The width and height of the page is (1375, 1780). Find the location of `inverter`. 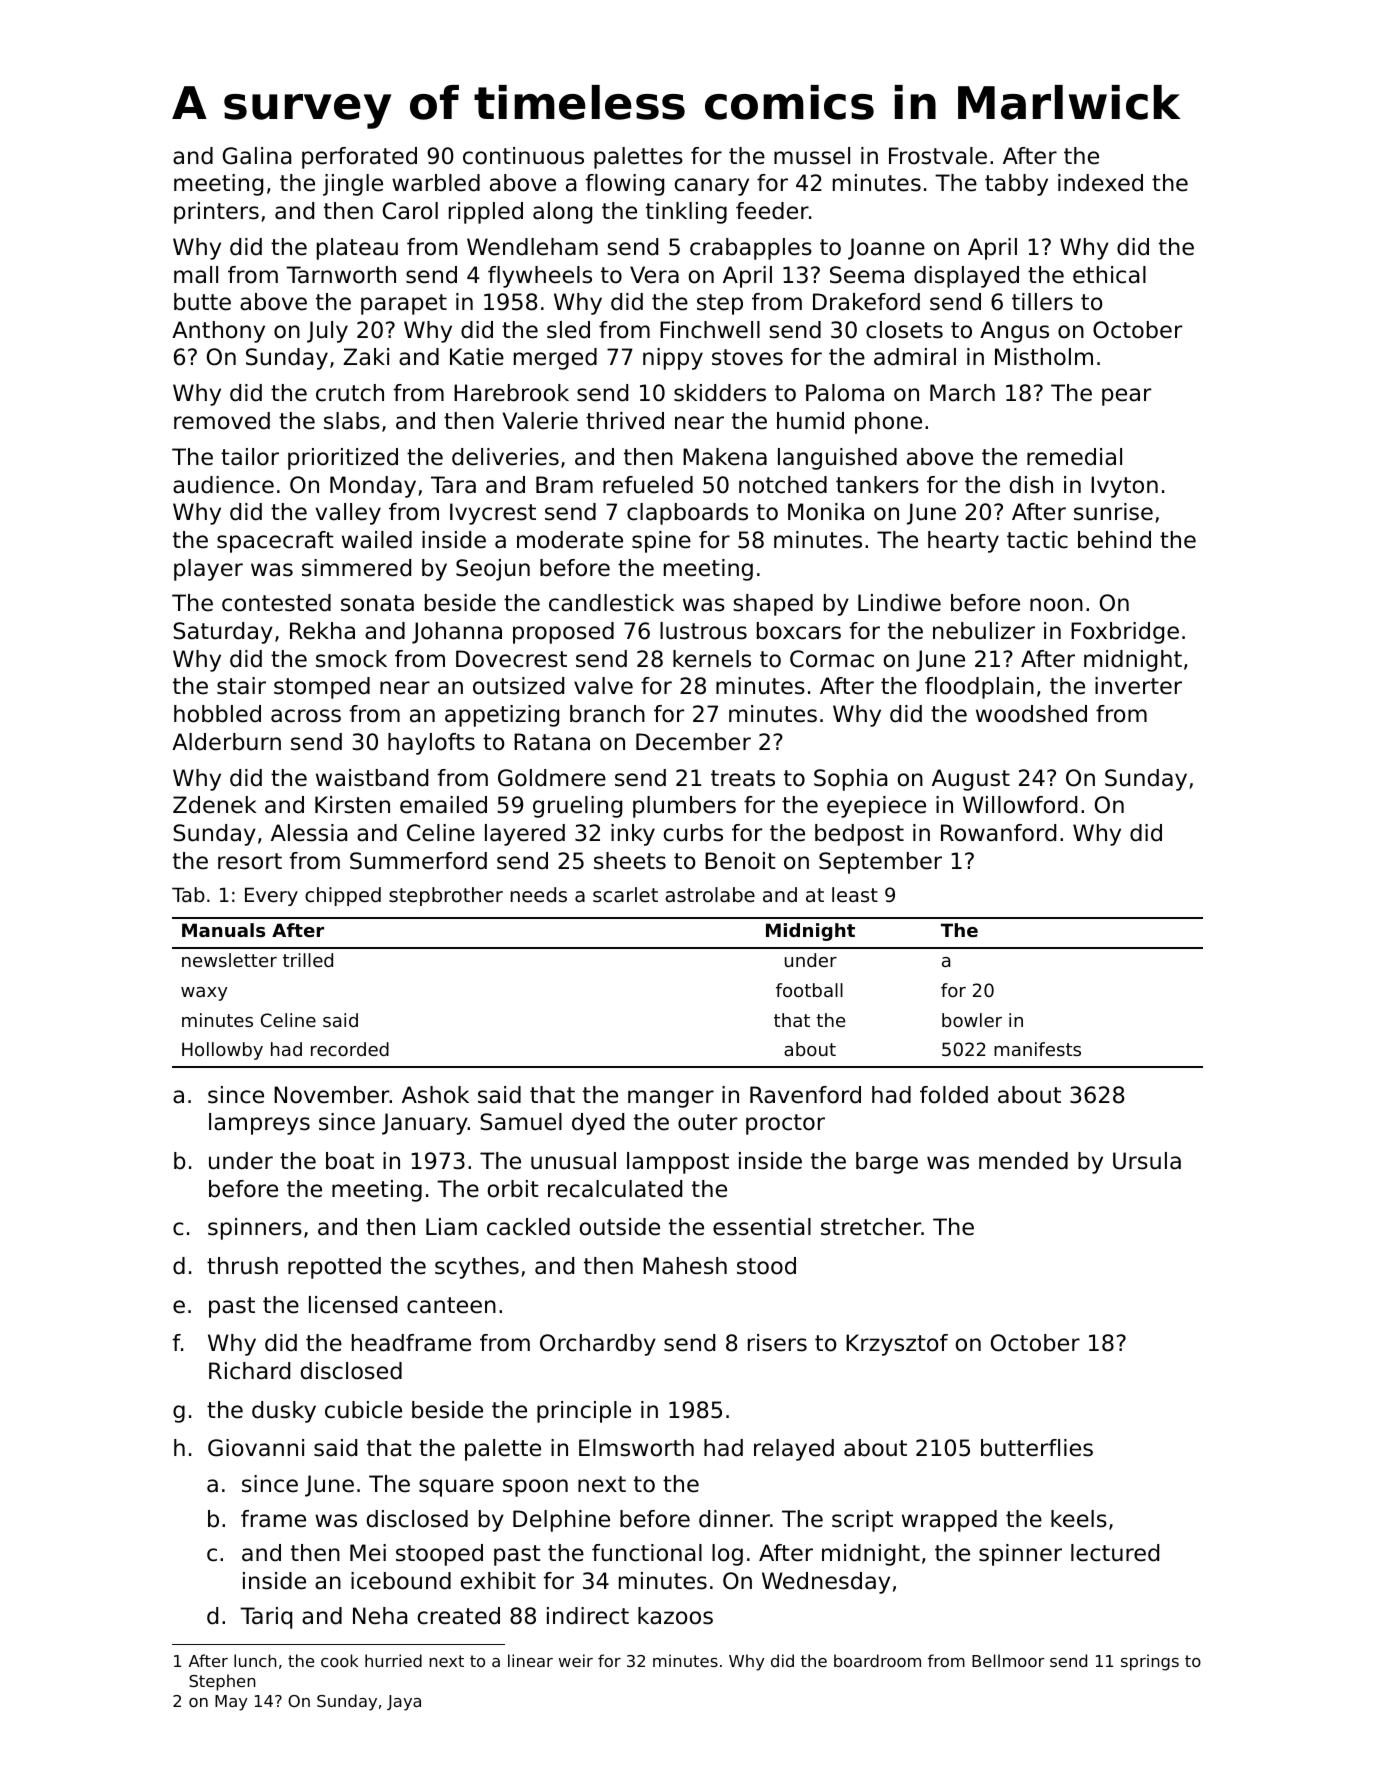

inverter is located at coordinates (1138, 686).
